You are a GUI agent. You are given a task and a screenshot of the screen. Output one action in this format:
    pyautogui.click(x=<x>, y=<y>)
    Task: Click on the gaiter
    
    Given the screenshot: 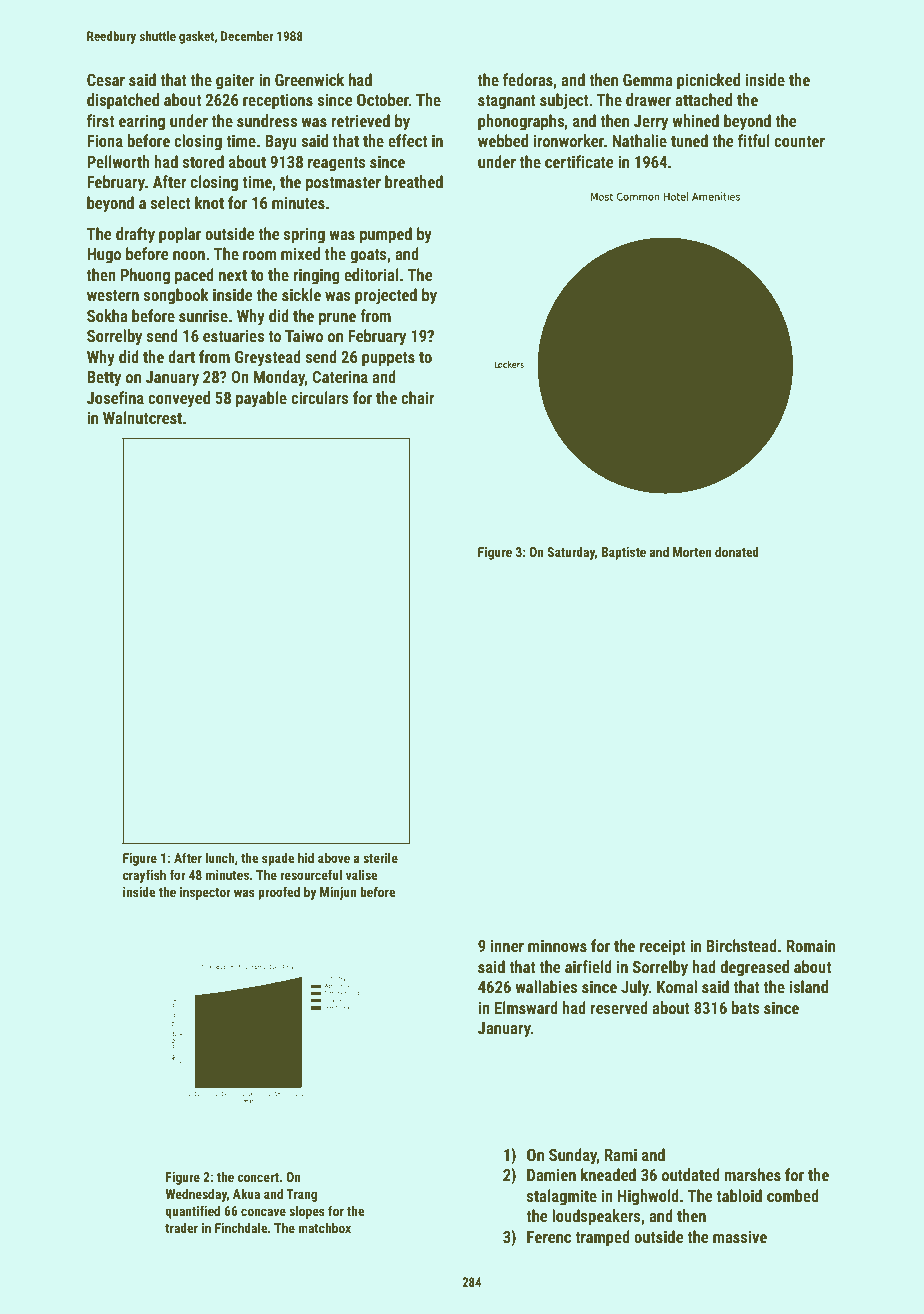 What is the action you would take?
    pyautogui.click(x=235, y=82)
